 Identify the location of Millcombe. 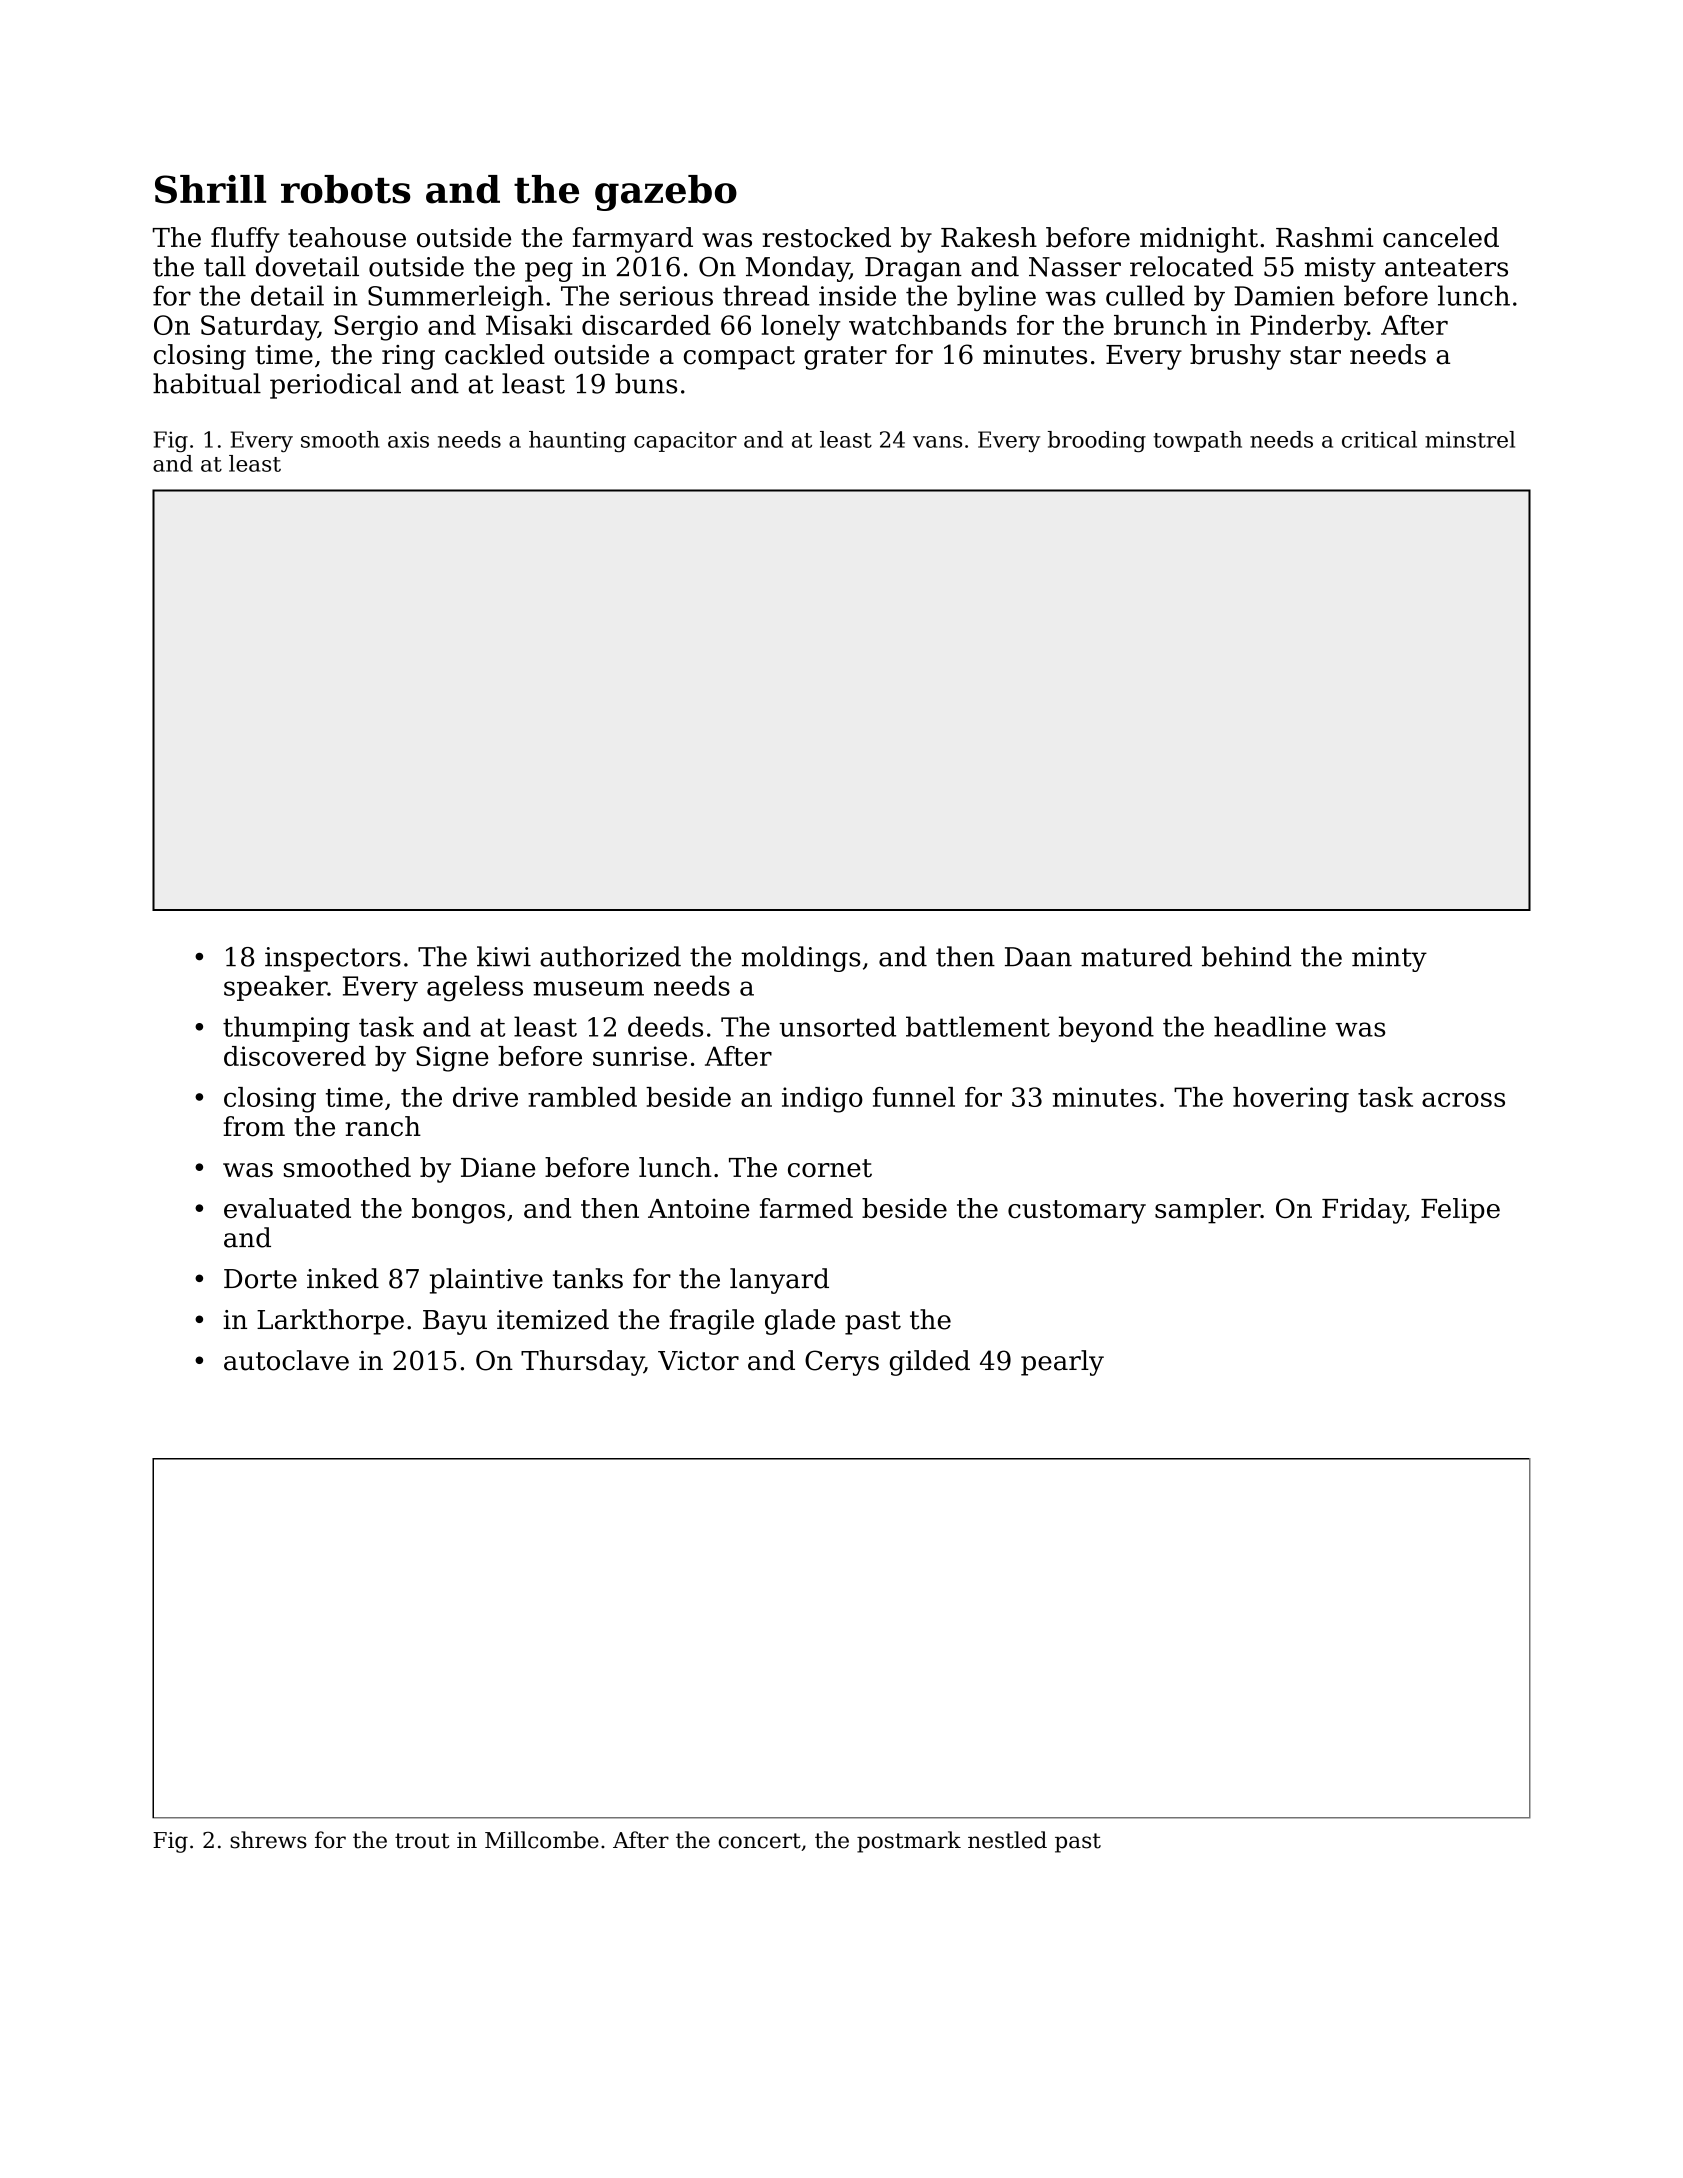
(542, 1840).
